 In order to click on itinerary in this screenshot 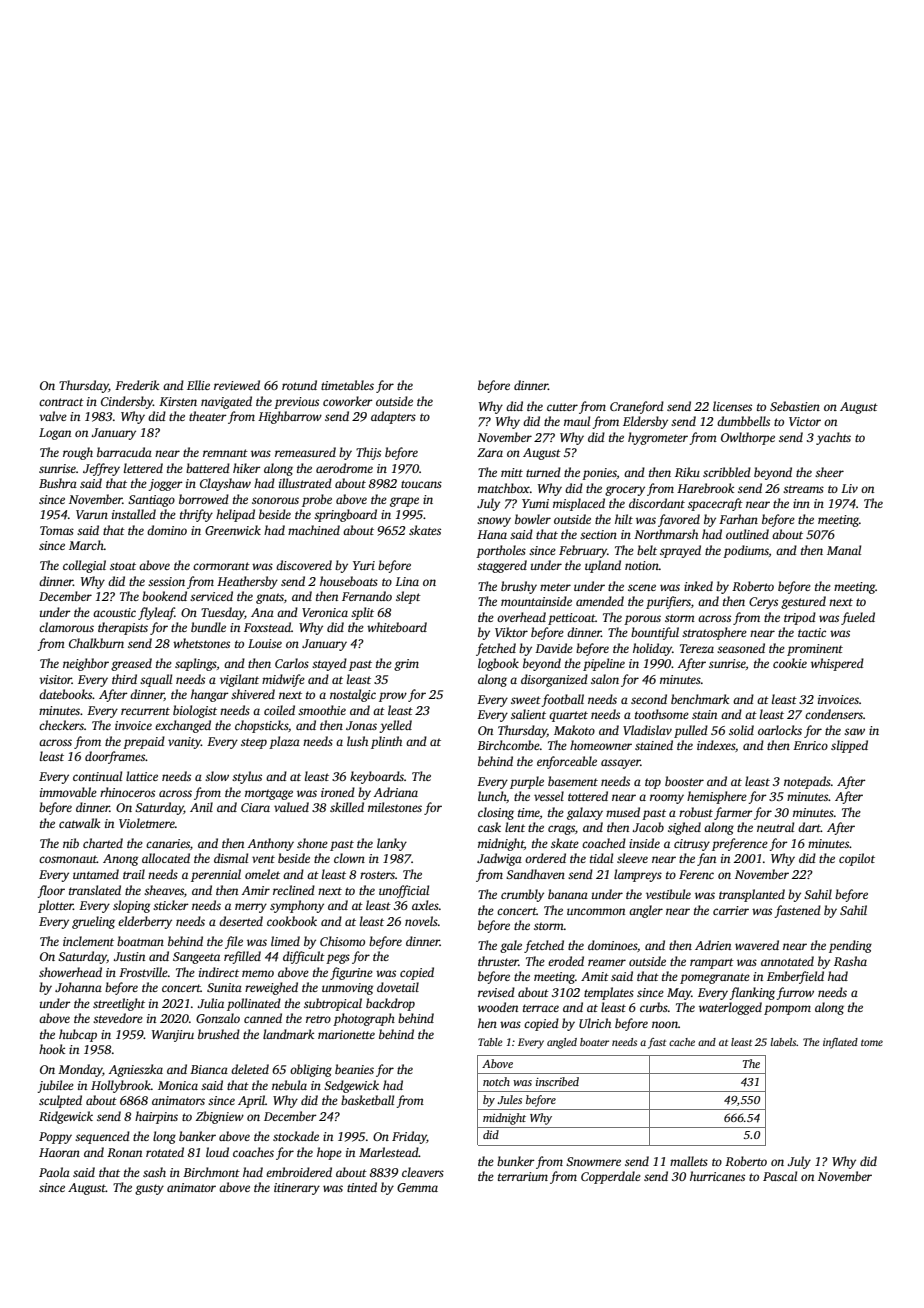, I will do `click(297, 1189)`.
